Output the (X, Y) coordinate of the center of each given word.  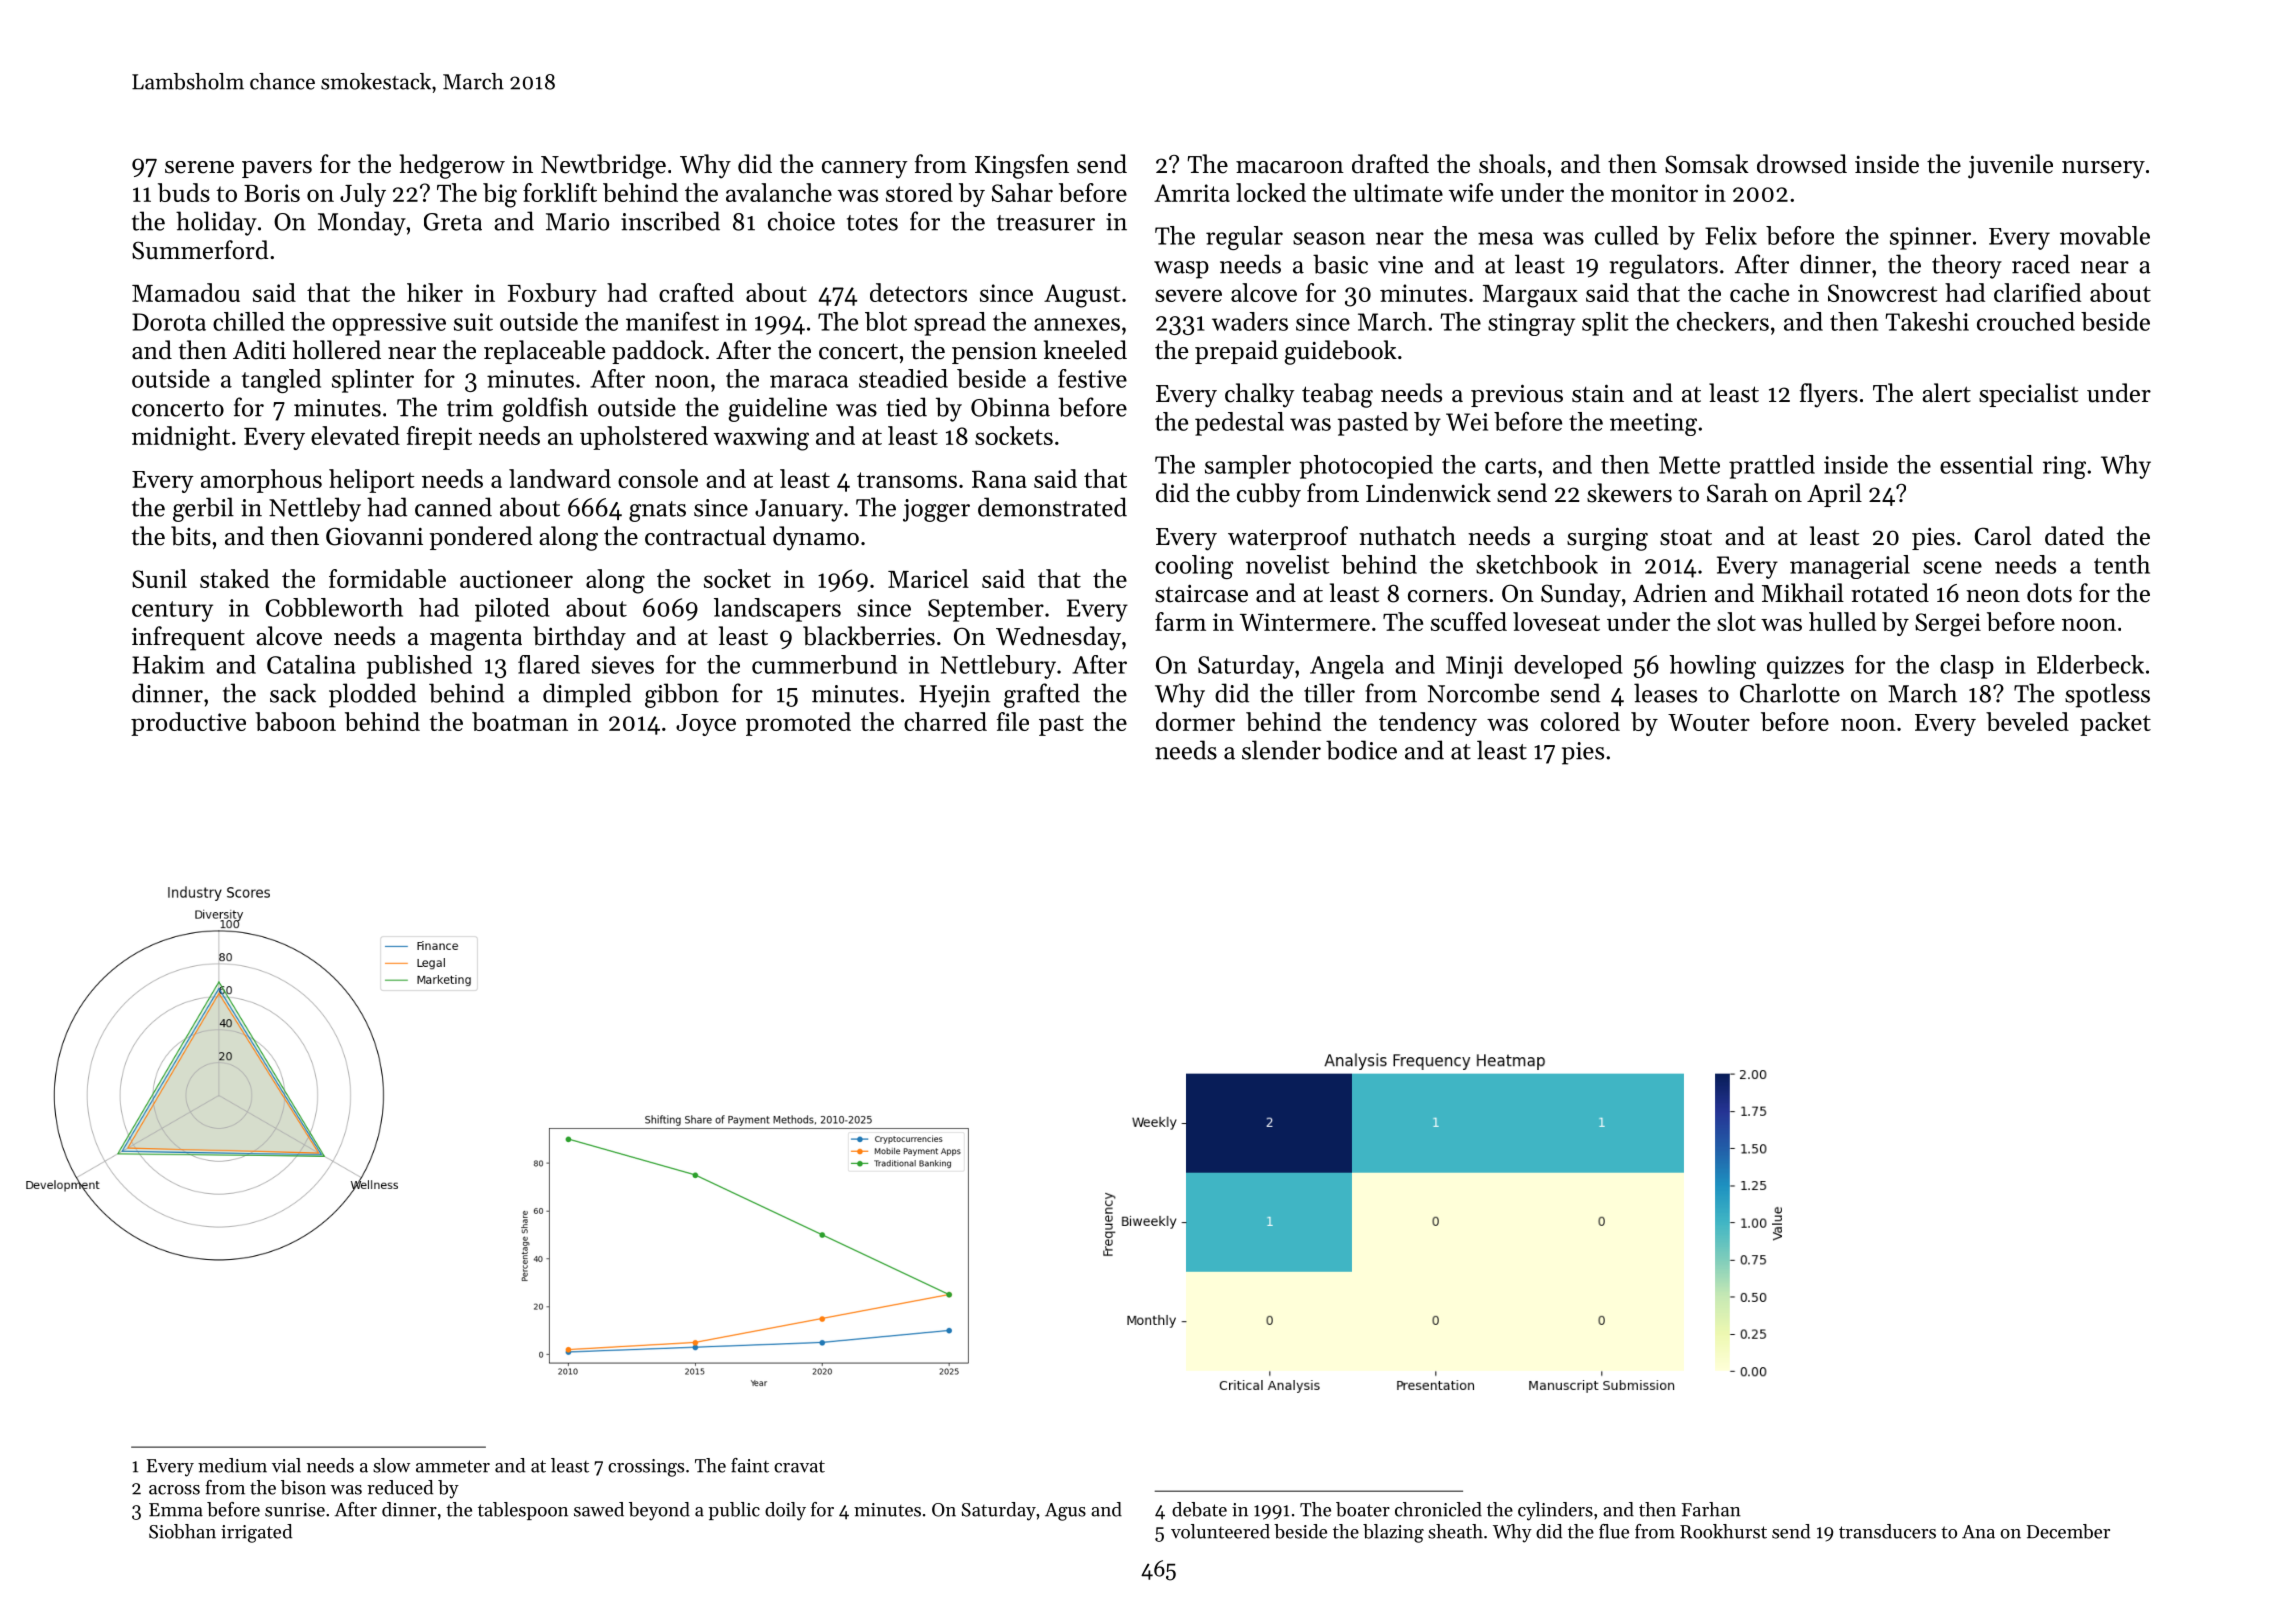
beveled (2027, 721)
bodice (1361, 750)
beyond (659, 1511)
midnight (181, 438)
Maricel (928, 578)
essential (1986, 464)
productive (188, 724)
